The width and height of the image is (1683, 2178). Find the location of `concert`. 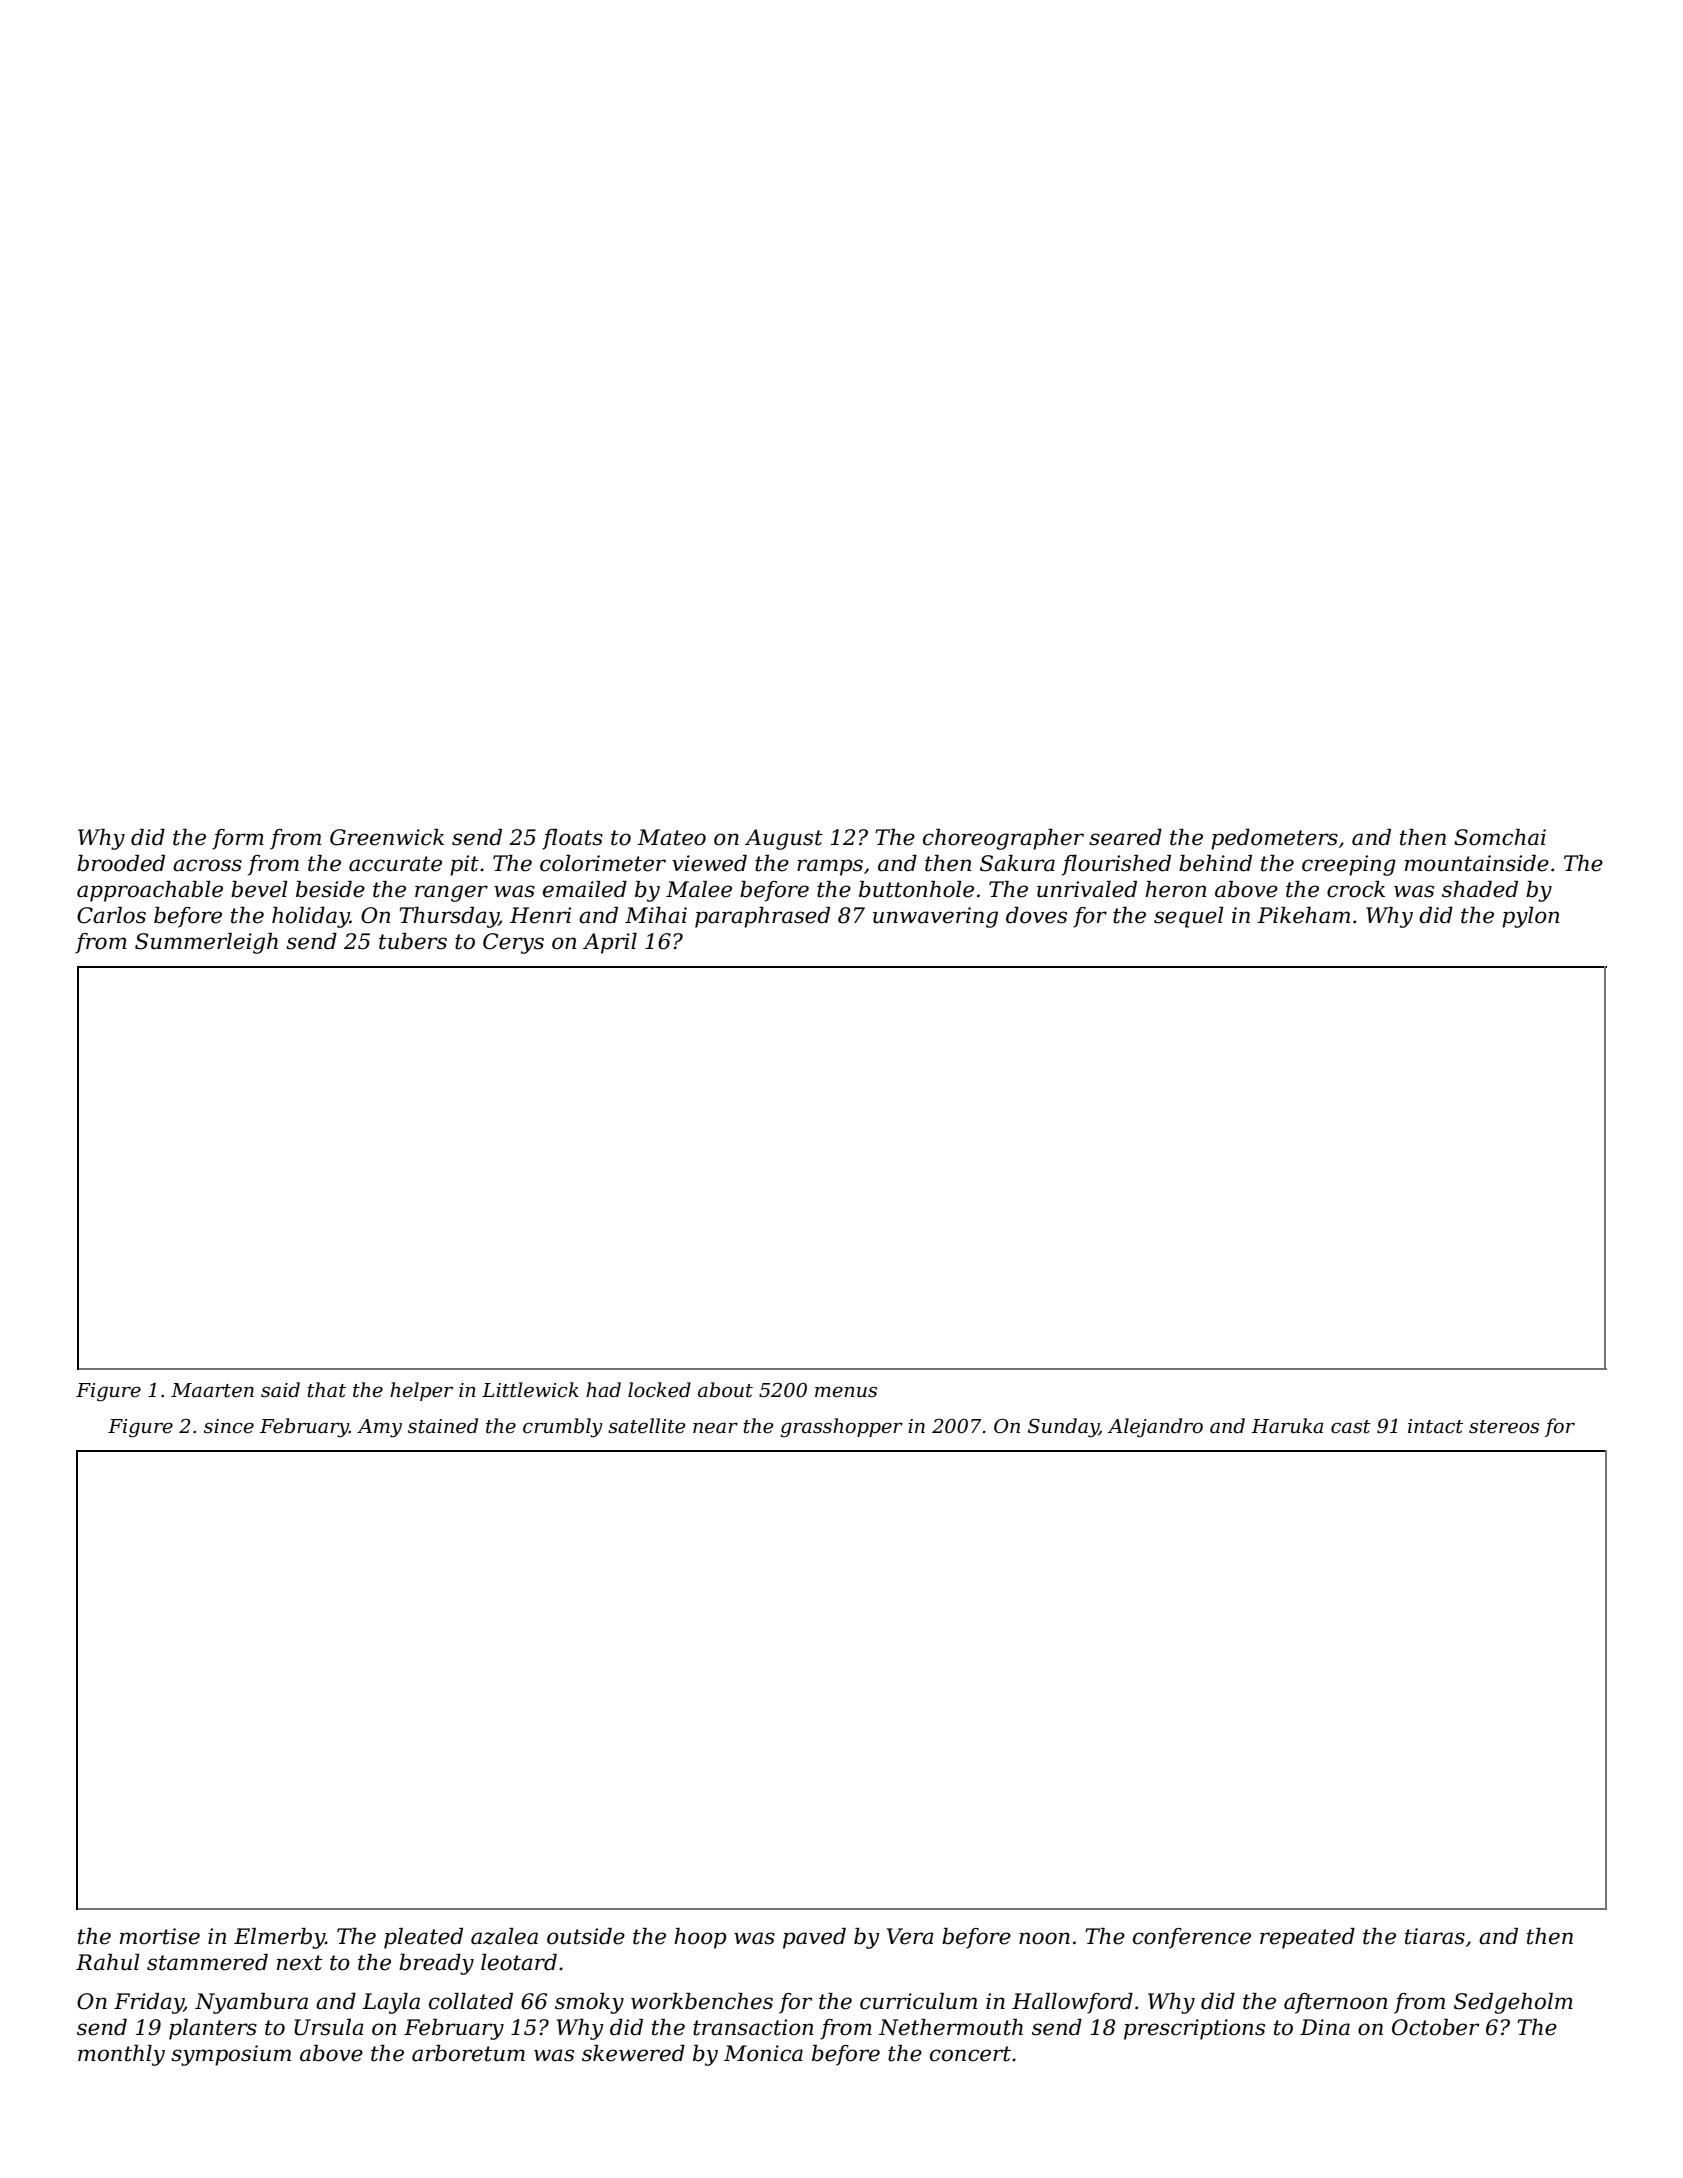

concert is located at coordinates (970, 2054).
